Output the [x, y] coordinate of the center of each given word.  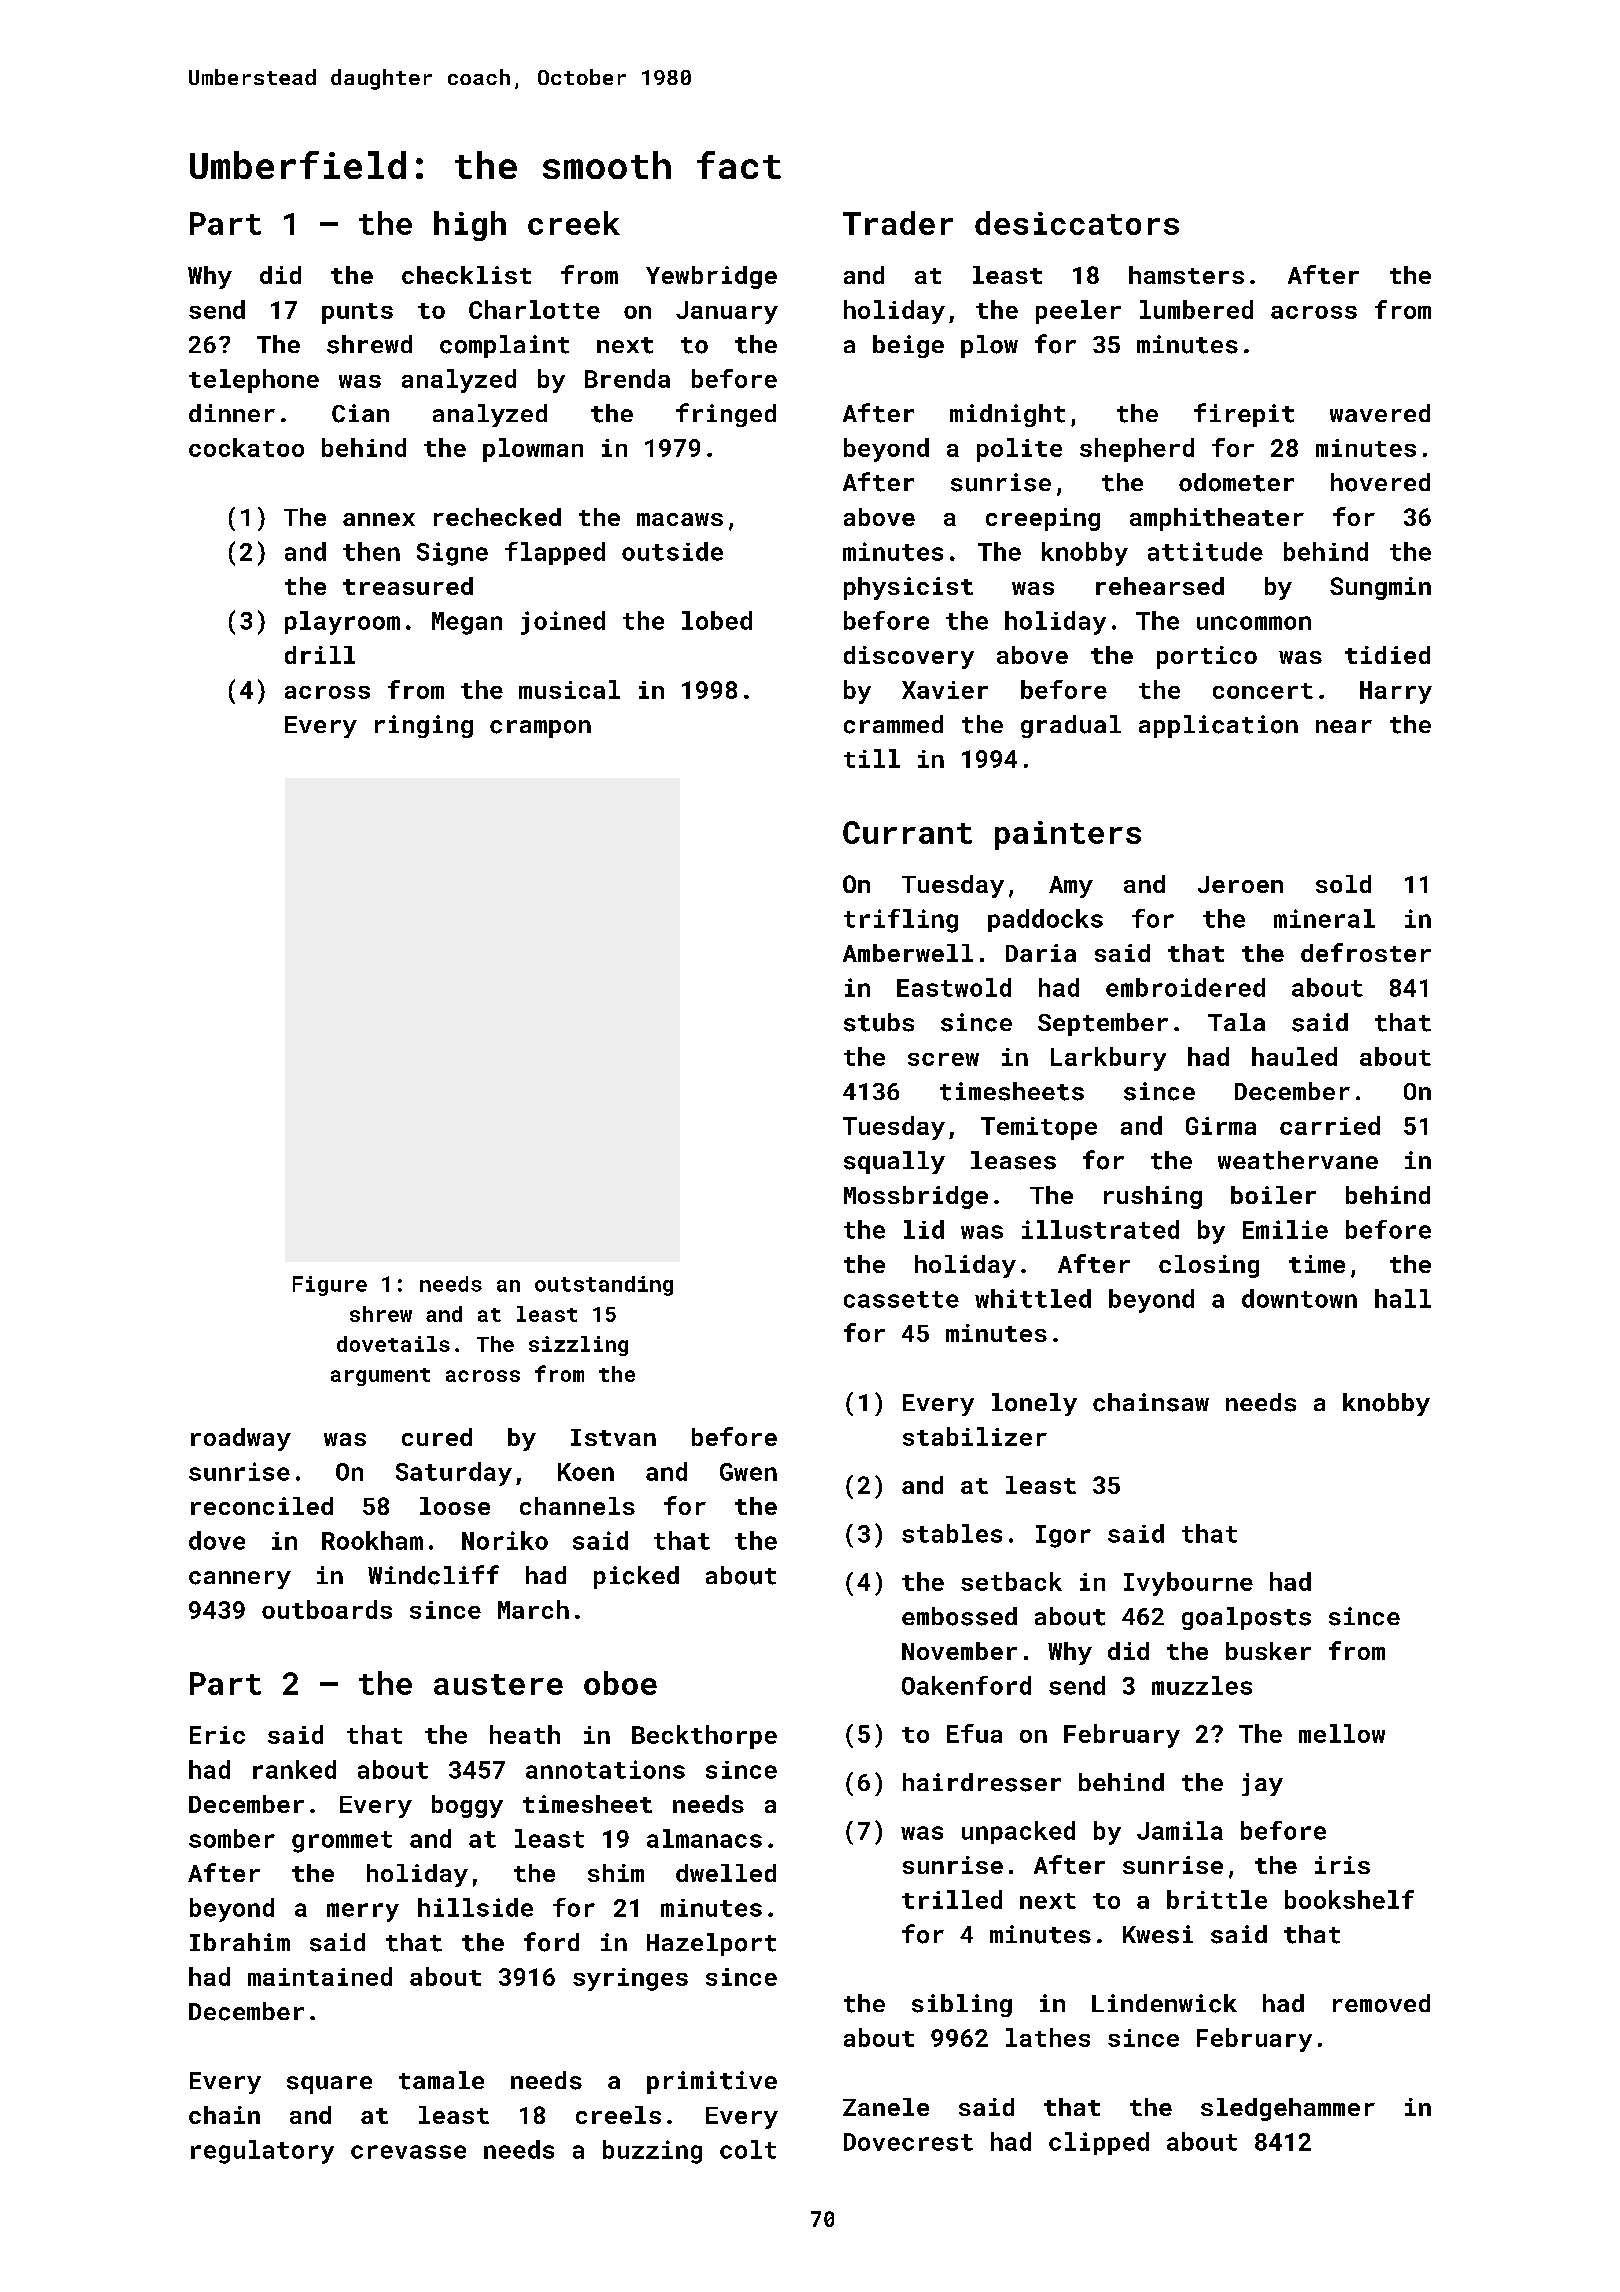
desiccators [1077, 223]
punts [357, 313]
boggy [467, 1806]
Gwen [748, 1472]
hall [1403, 1298]
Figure [330, 1286]
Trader [898, 223]
